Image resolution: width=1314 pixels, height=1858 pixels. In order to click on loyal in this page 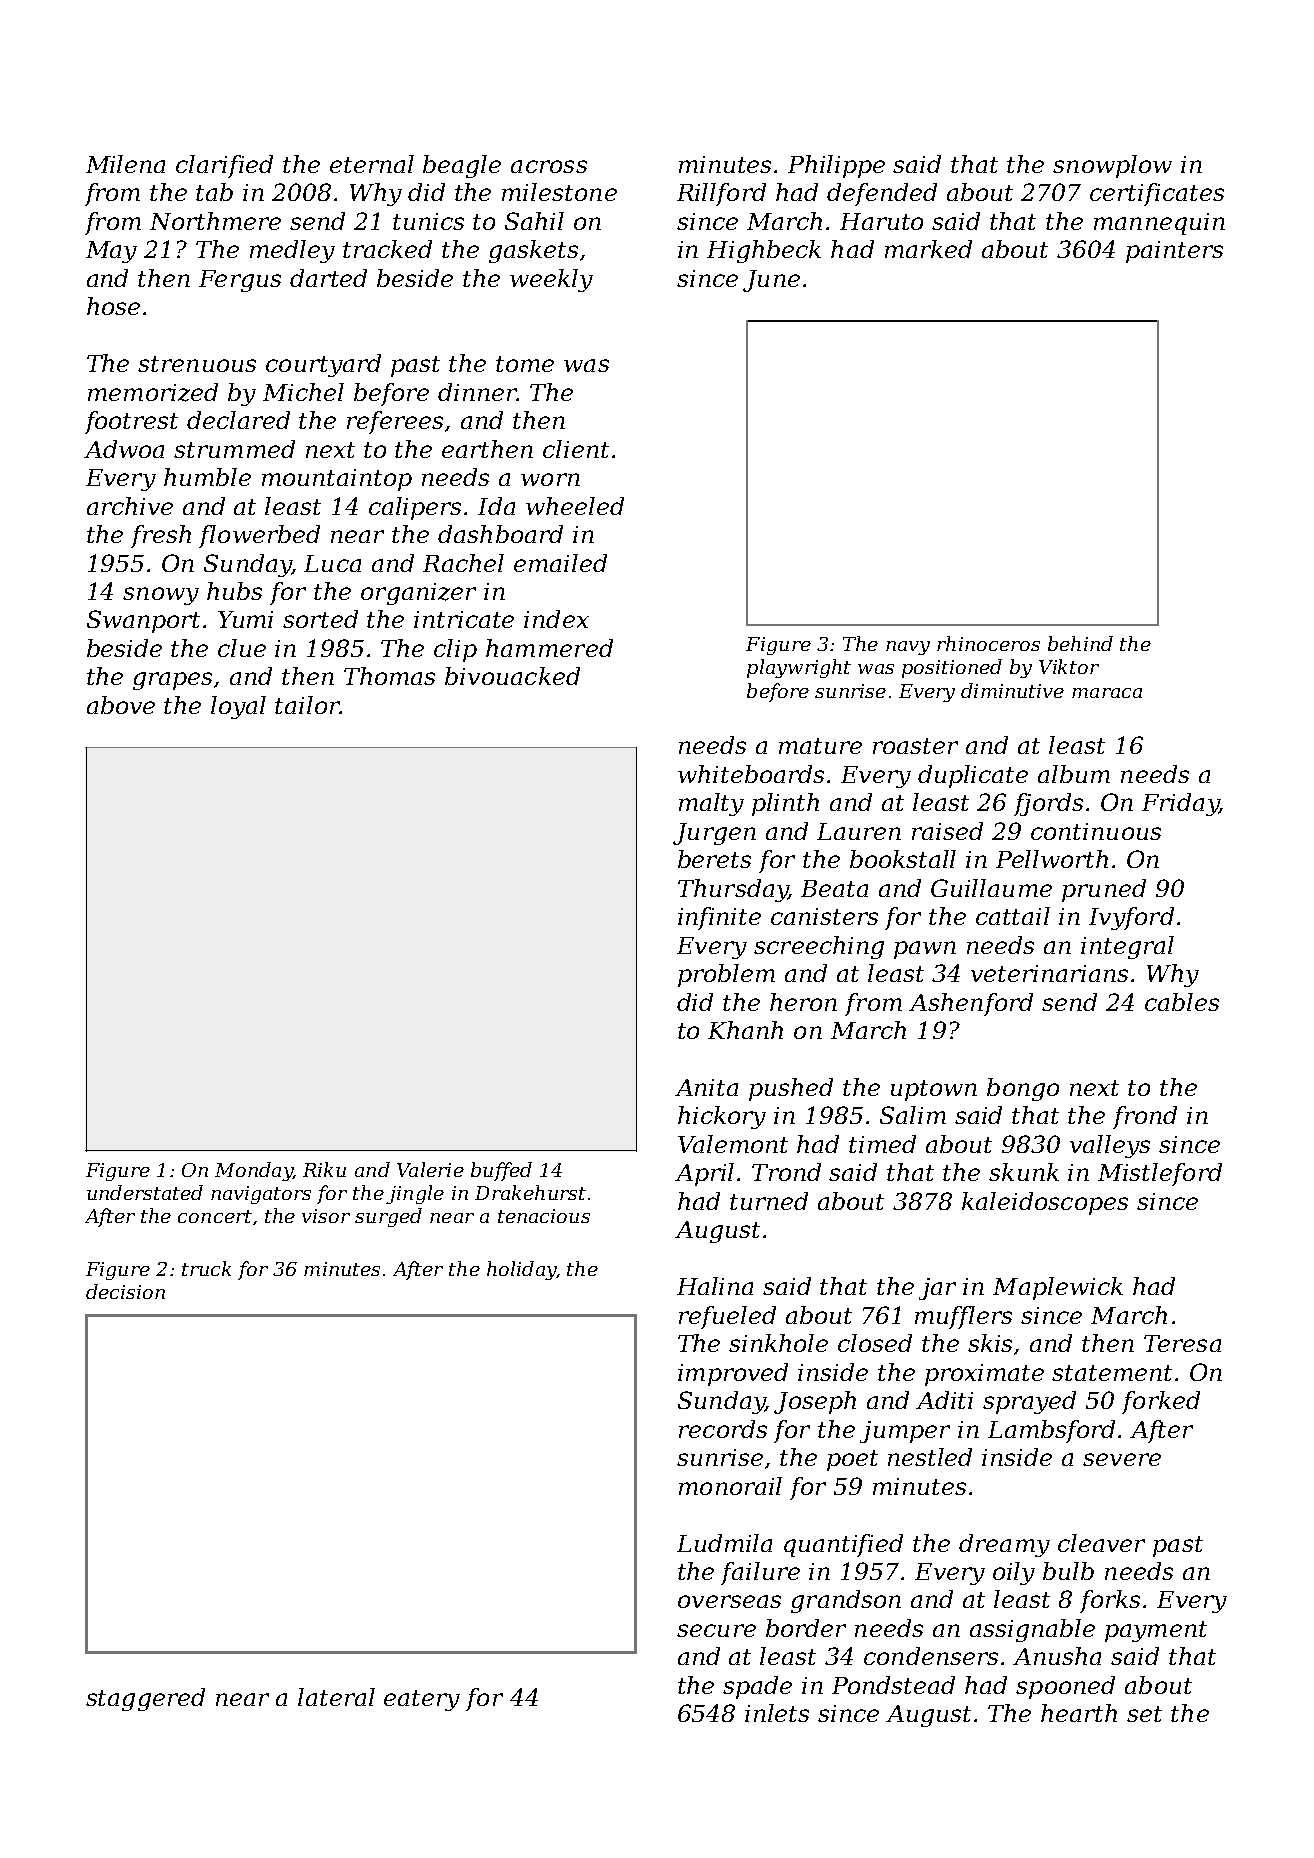, I will do `click(238, 707)`.
